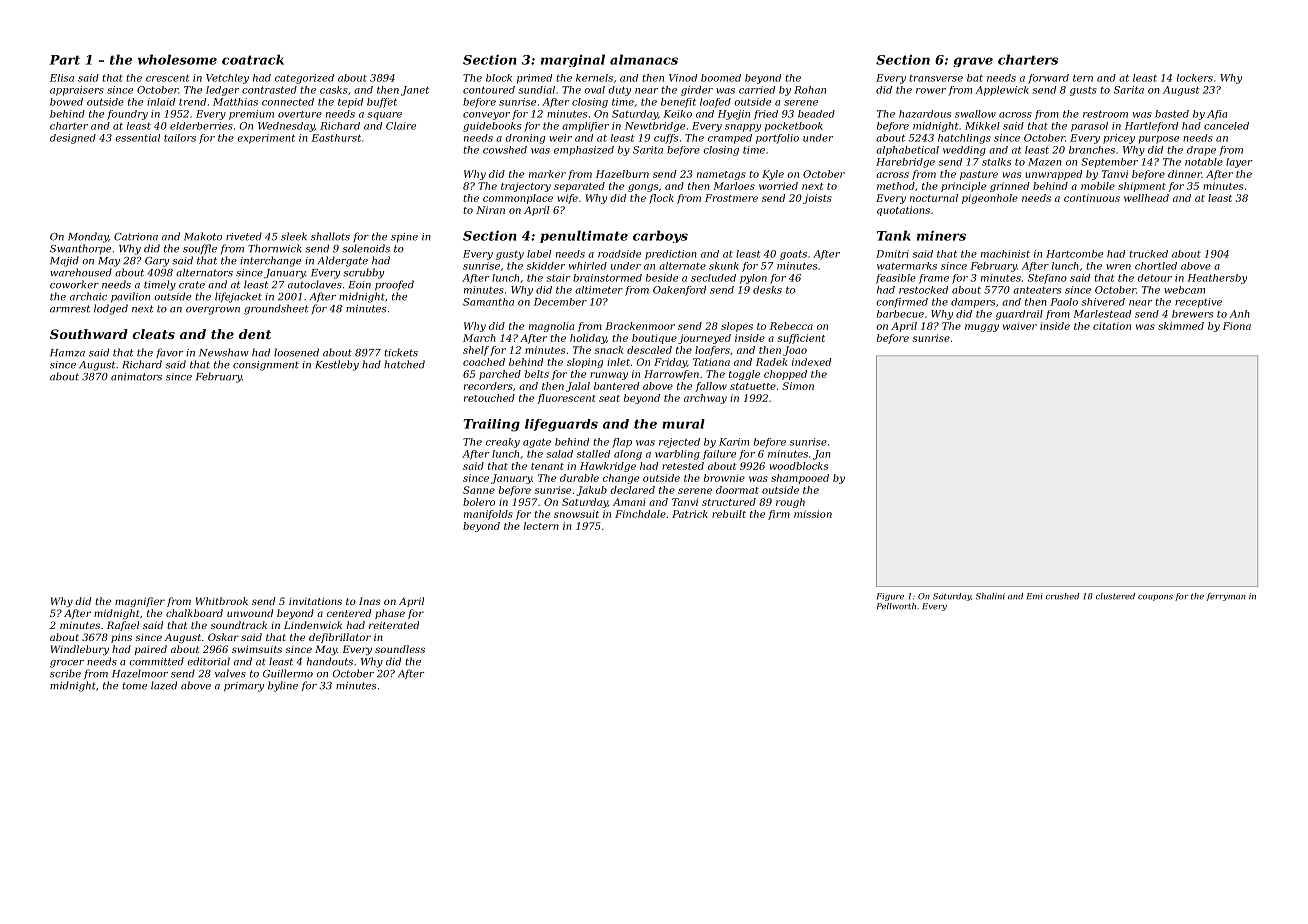 This screenshot has height=924, width=1308. I want to click on slopes, so click(737, 327).
